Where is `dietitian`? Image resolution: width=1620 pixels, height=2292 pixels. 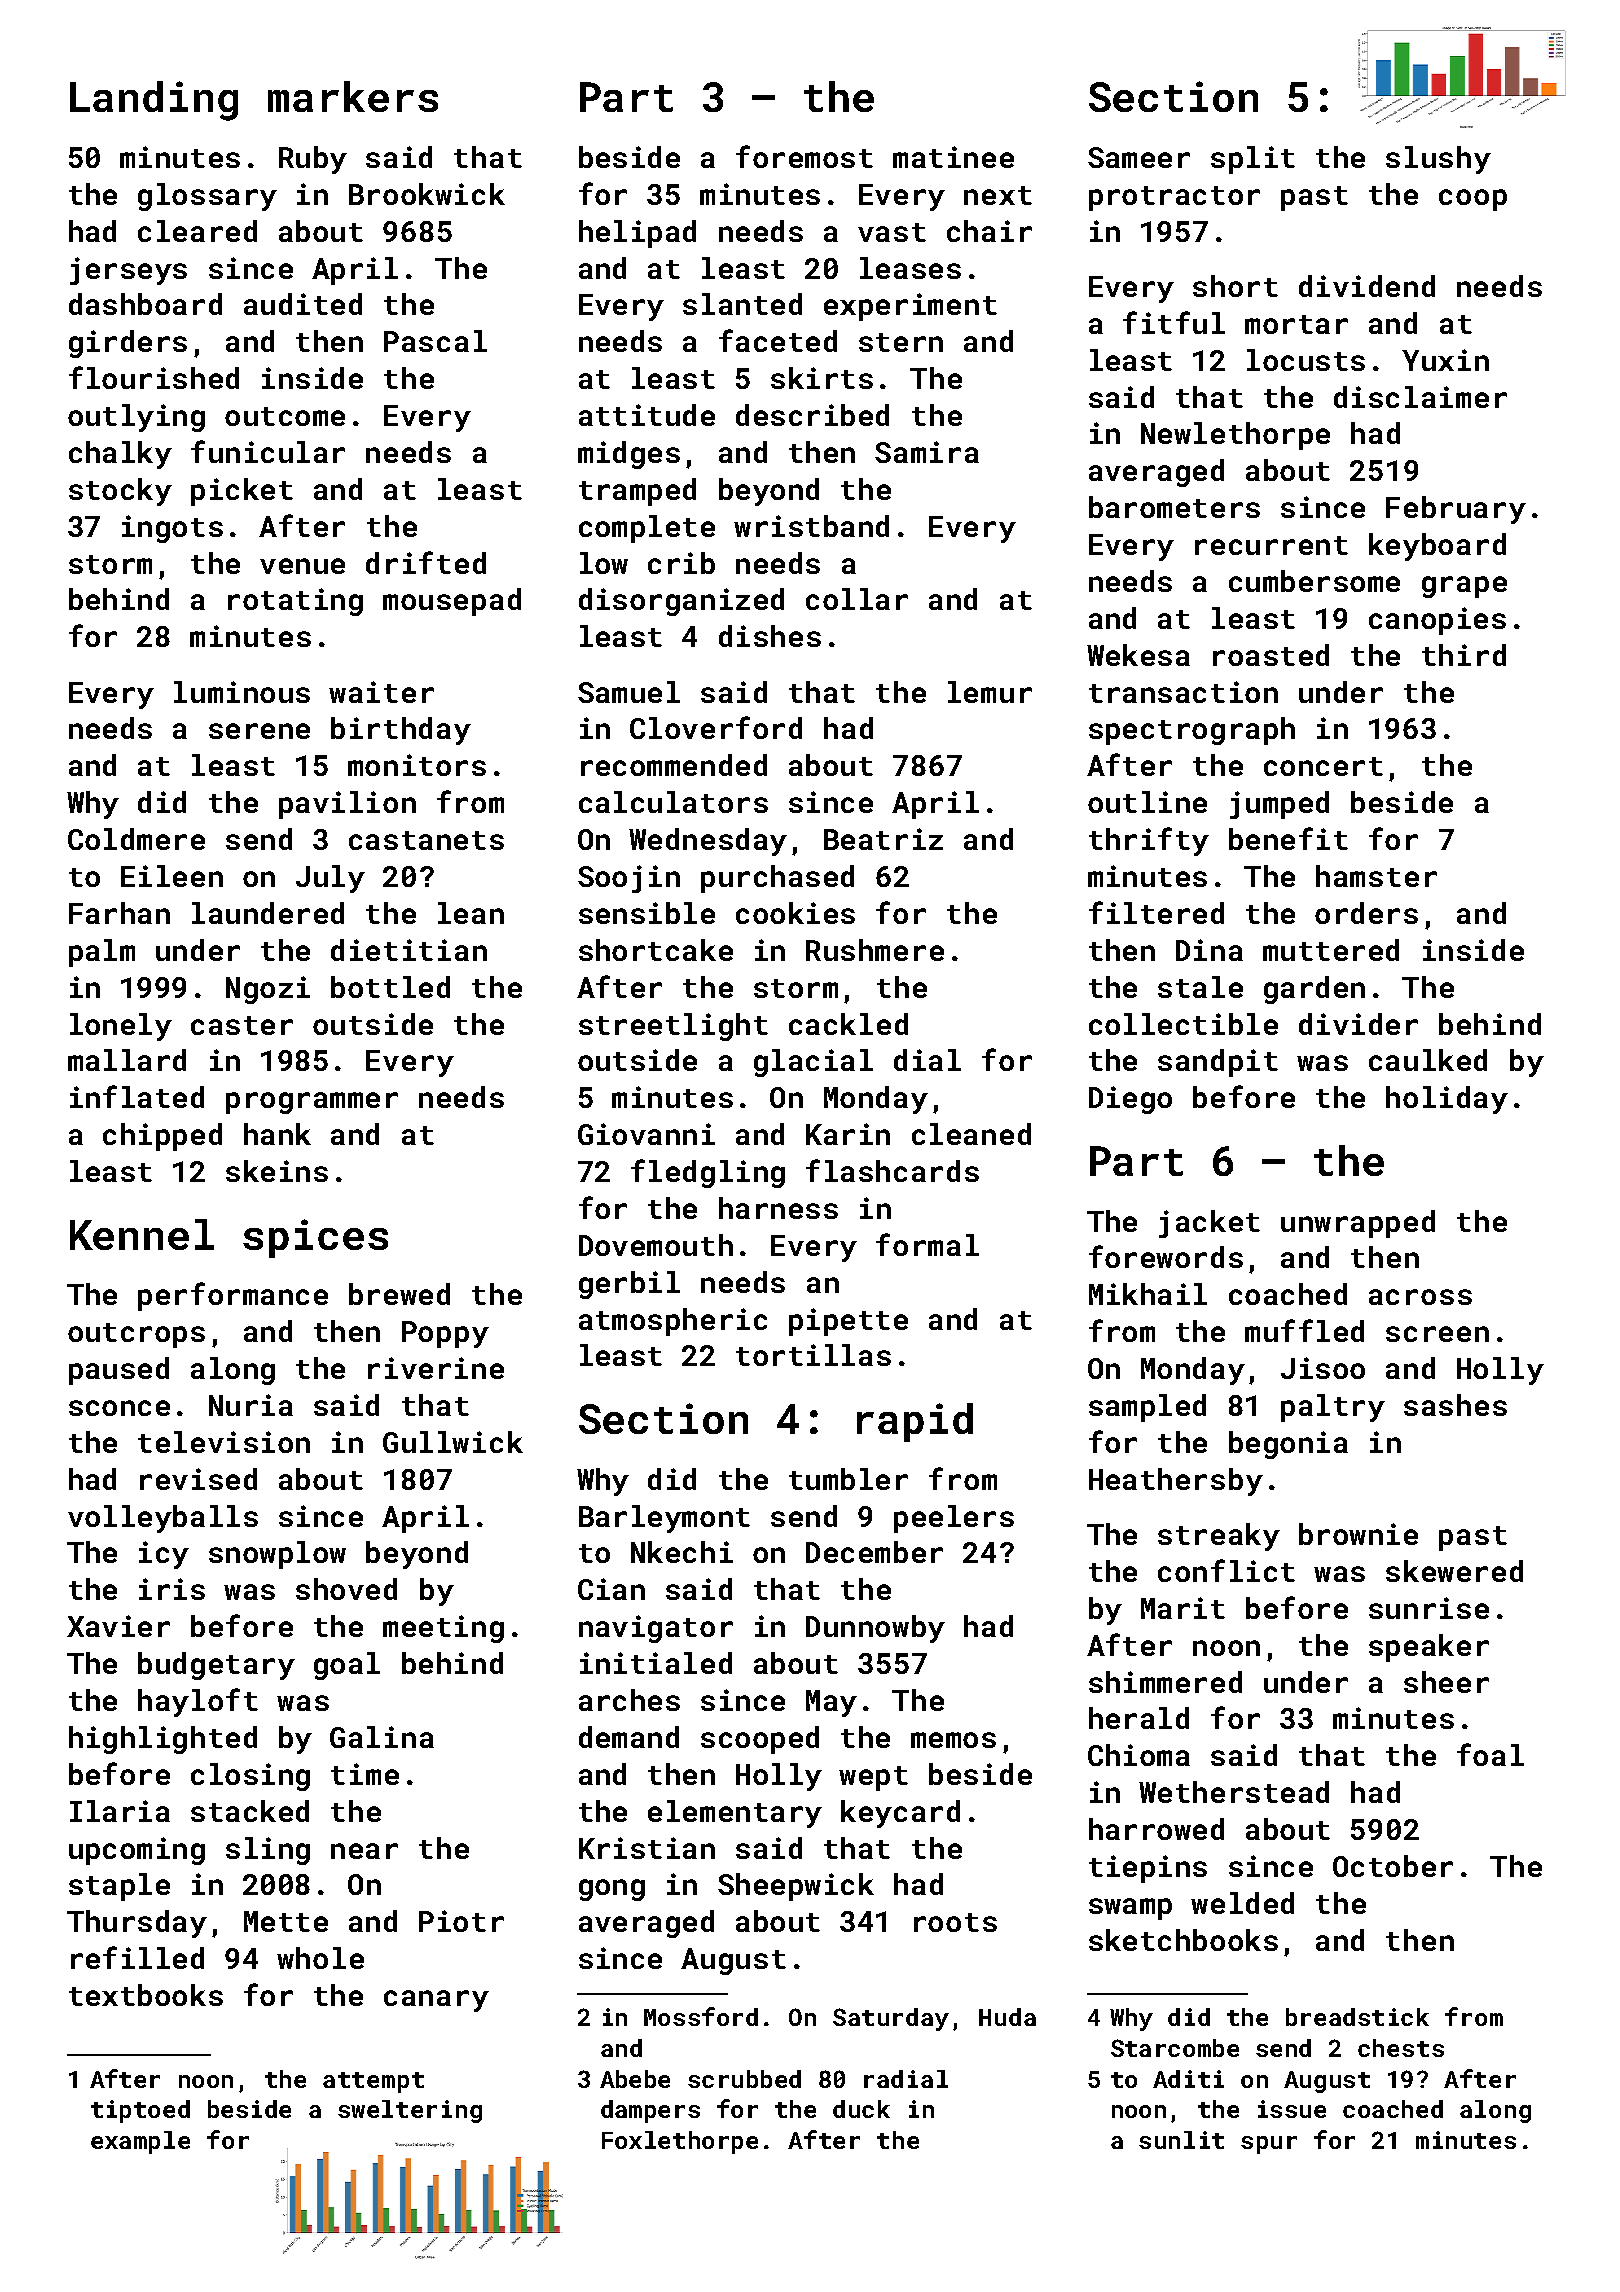
dietitian is located at coordinates (409, 950).
